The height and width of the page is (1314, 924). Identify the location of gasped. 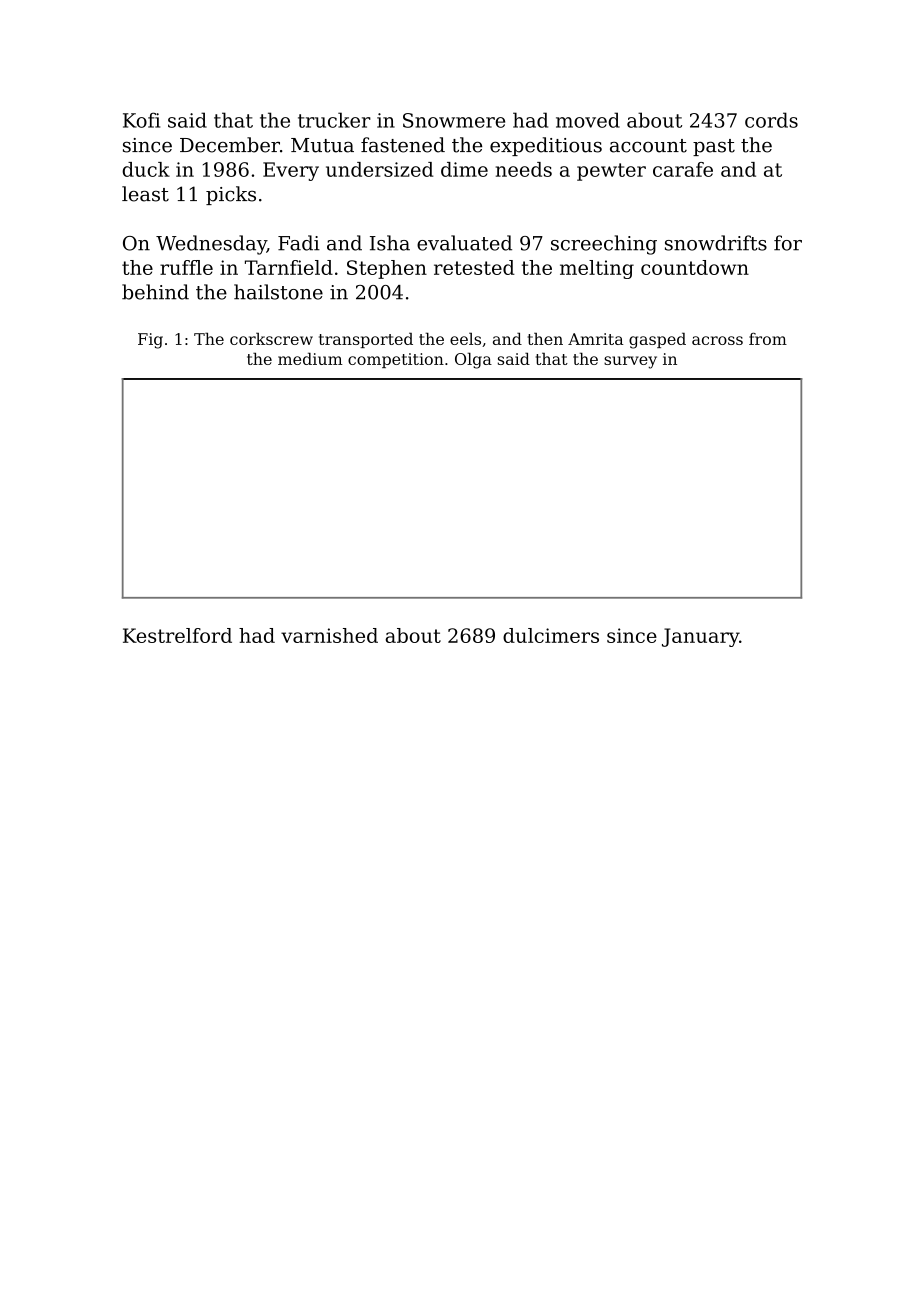
(657, 340).
